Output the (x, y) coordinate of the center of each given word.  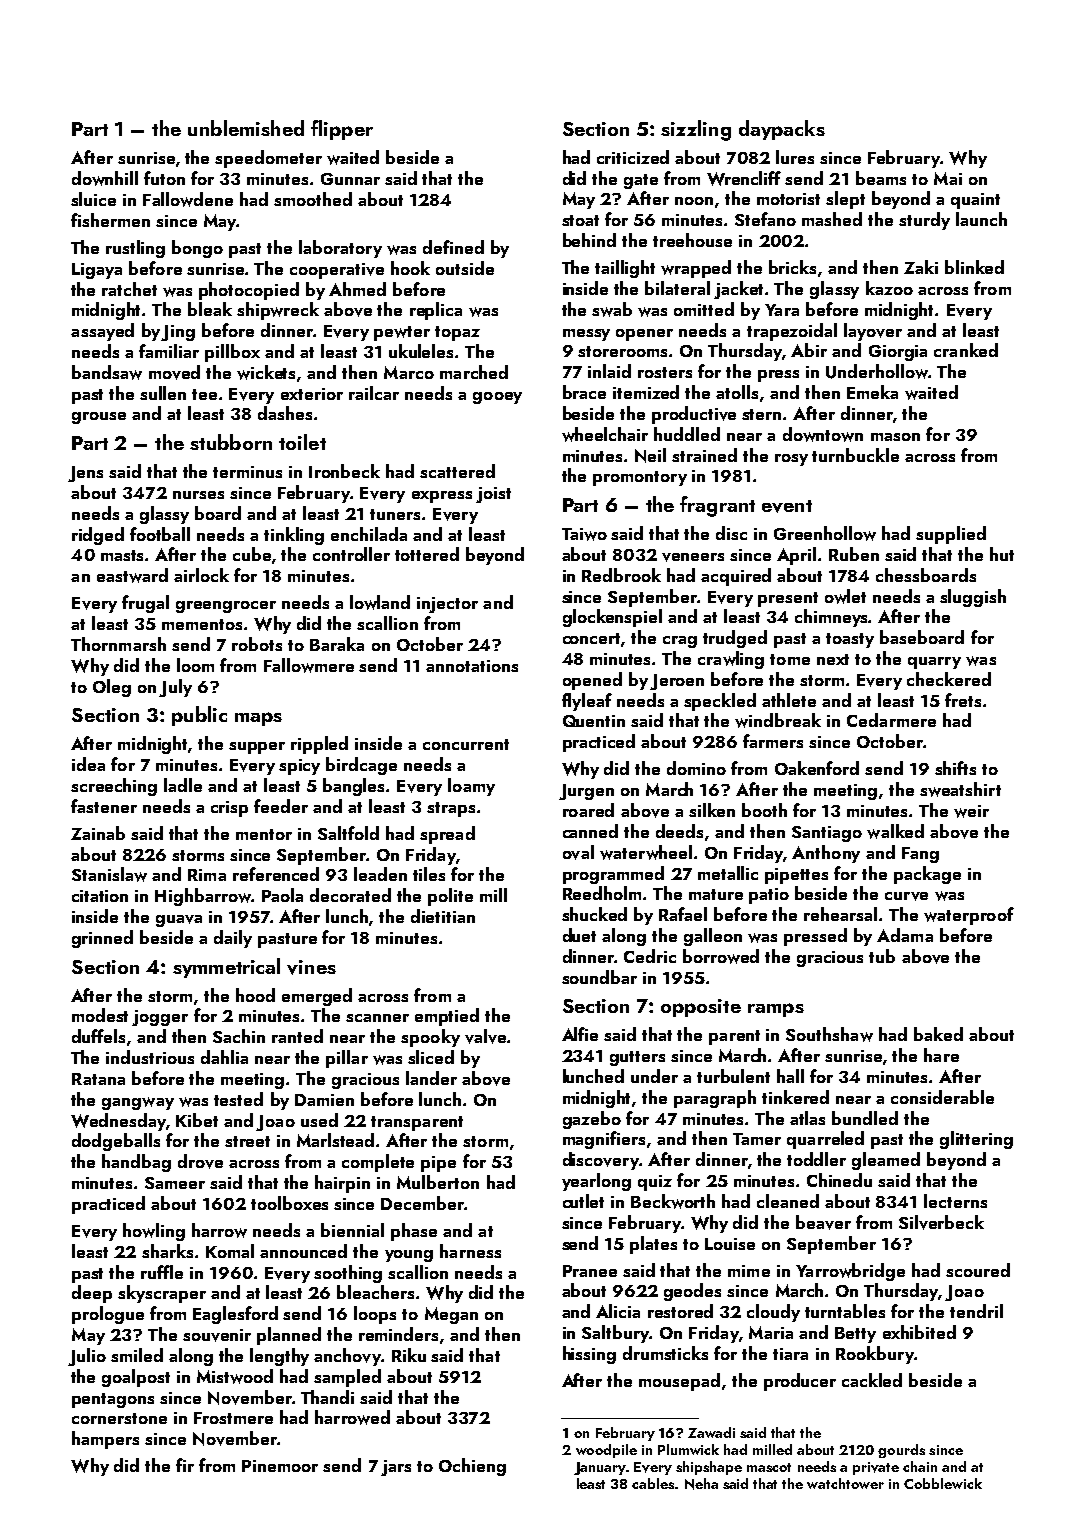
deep (92, 1294)
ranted (297, 1036)
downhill (105, 178)
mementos (202, 624)
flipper (342, 130)
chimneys (832, 618)
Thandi (327, 1397)
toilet (302, 442)
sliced (431, 1057)
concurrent (466, 744)
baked (938, 1034)
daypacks (782, 130)
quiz (655, 1183)
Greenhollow (825, 533)
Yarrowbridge (850, 1272)
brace (584, 392)
